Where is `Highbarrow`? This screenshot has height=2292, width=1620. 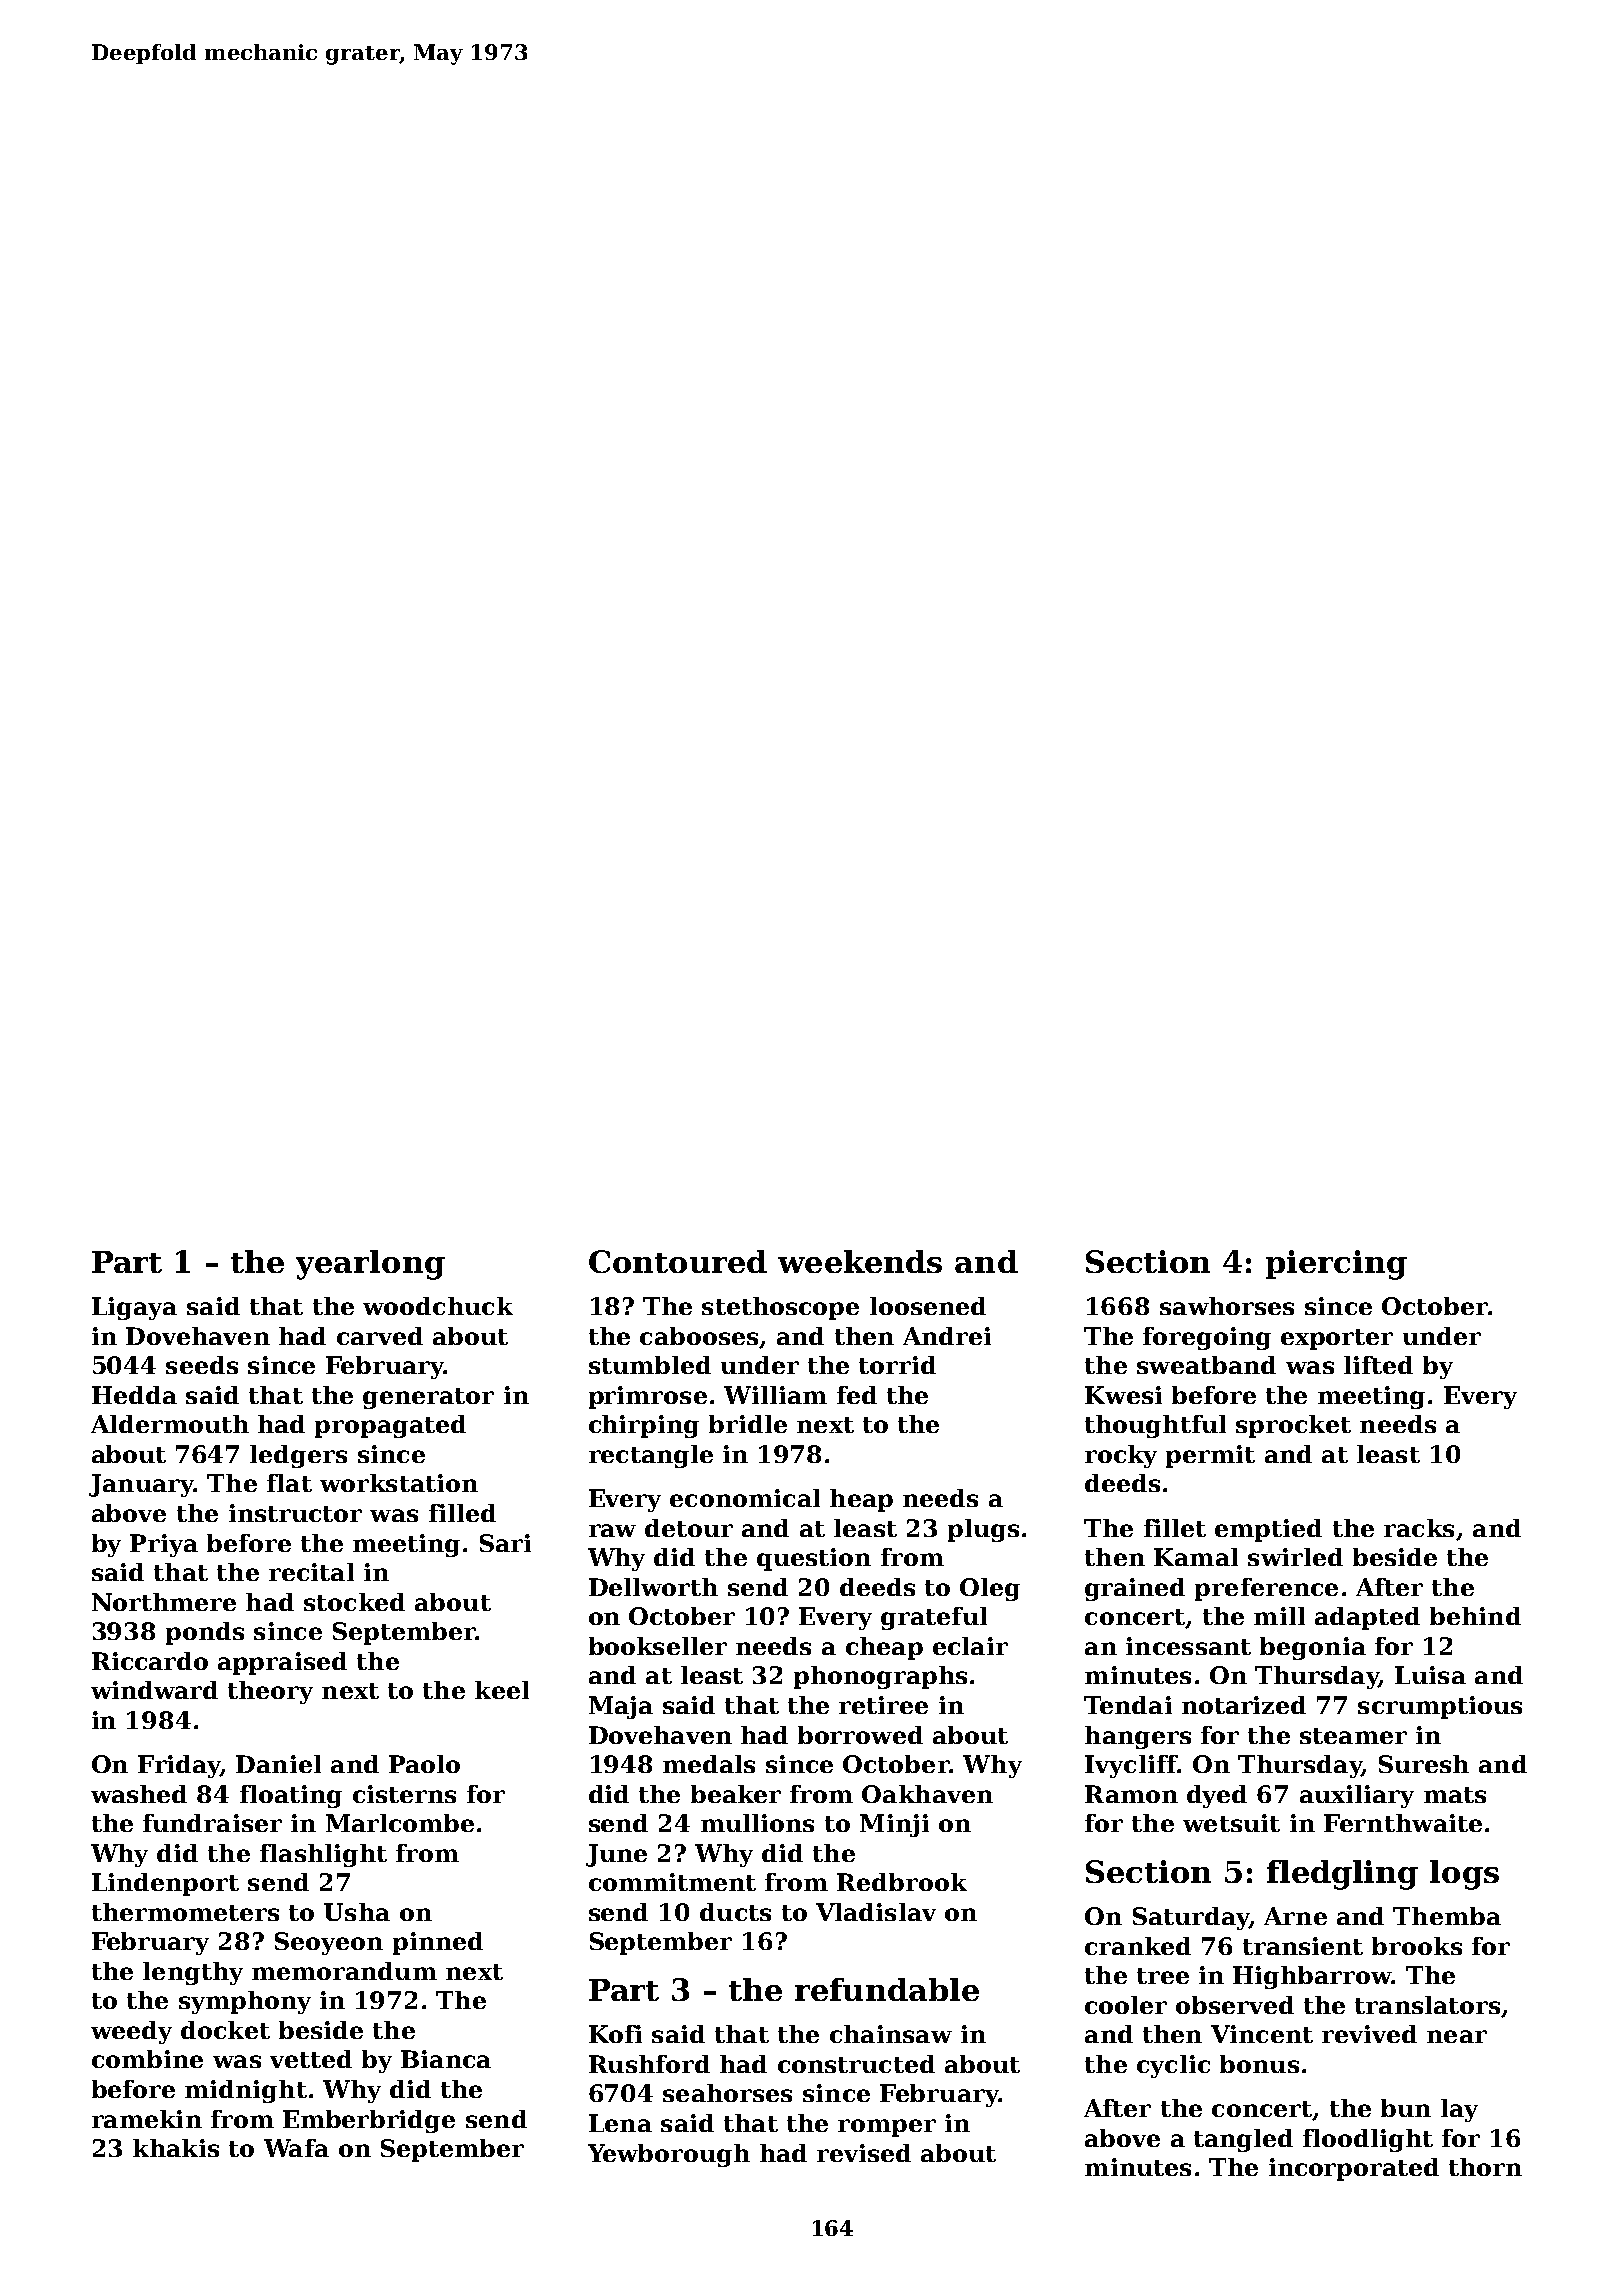 Highbarrow is located at coordinates (1312, 1977).
